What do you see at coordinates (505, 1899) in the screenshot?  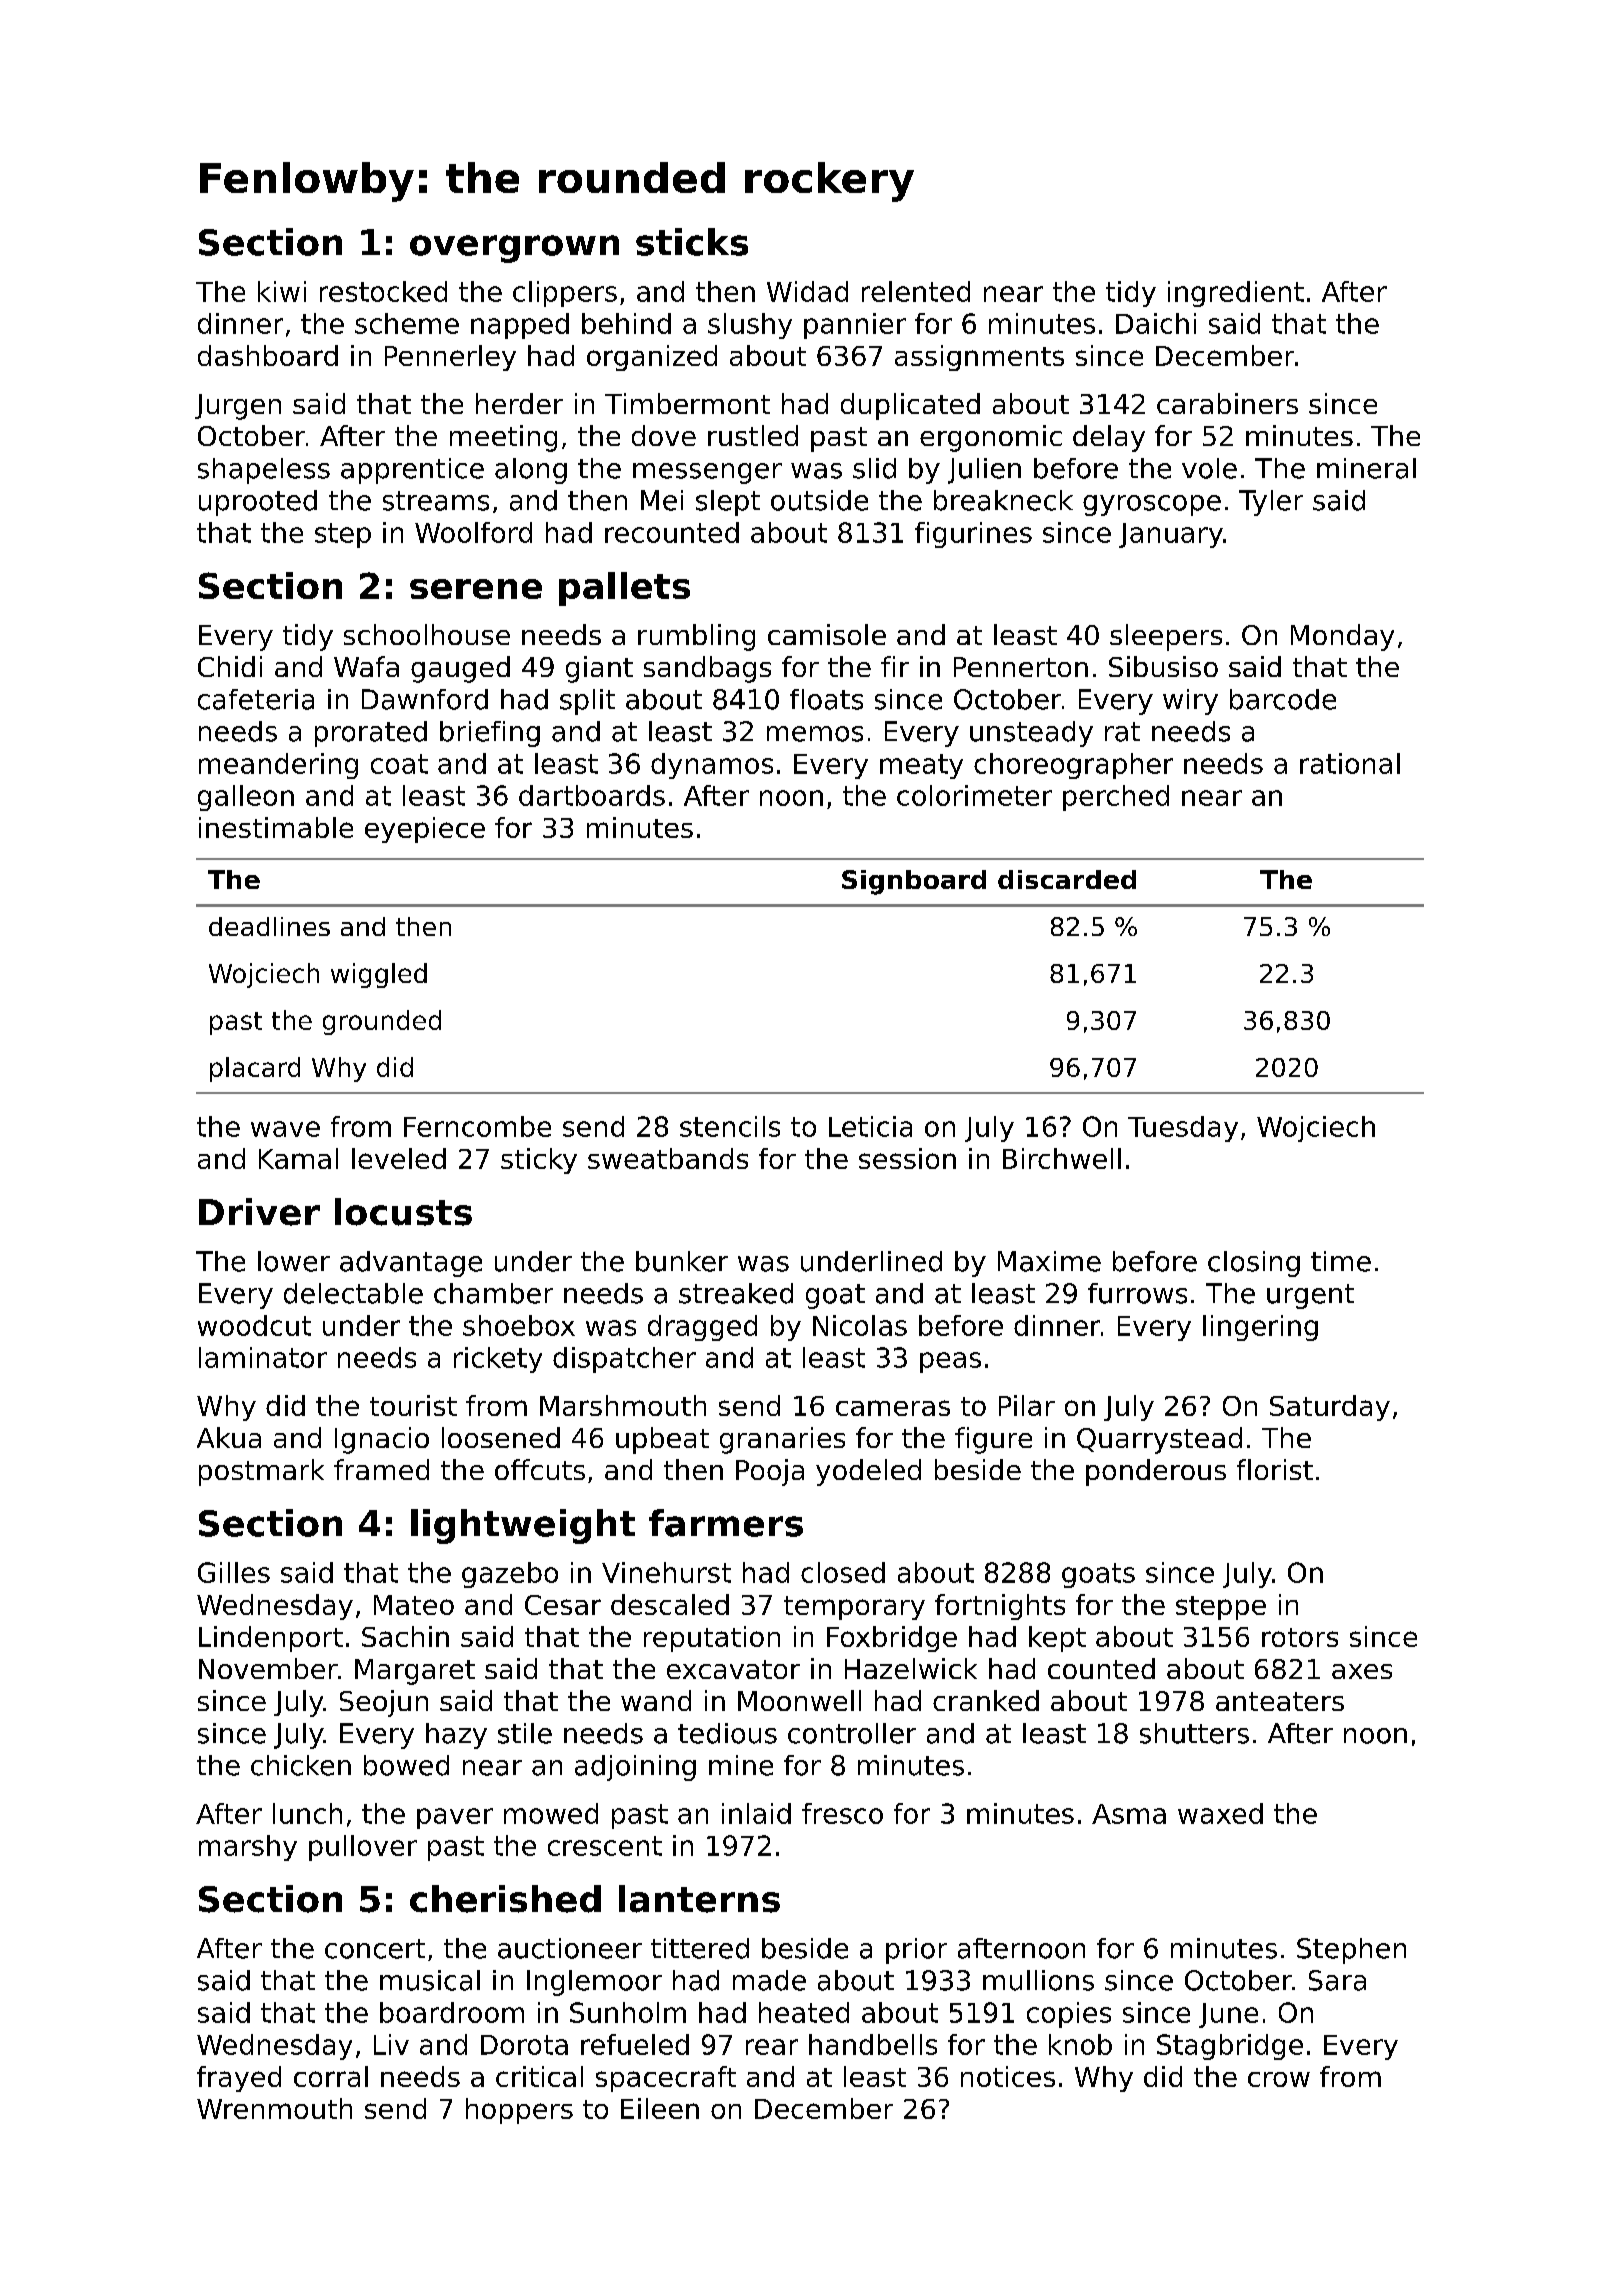 I see `cherished` at bounding box center [505, 1899].
